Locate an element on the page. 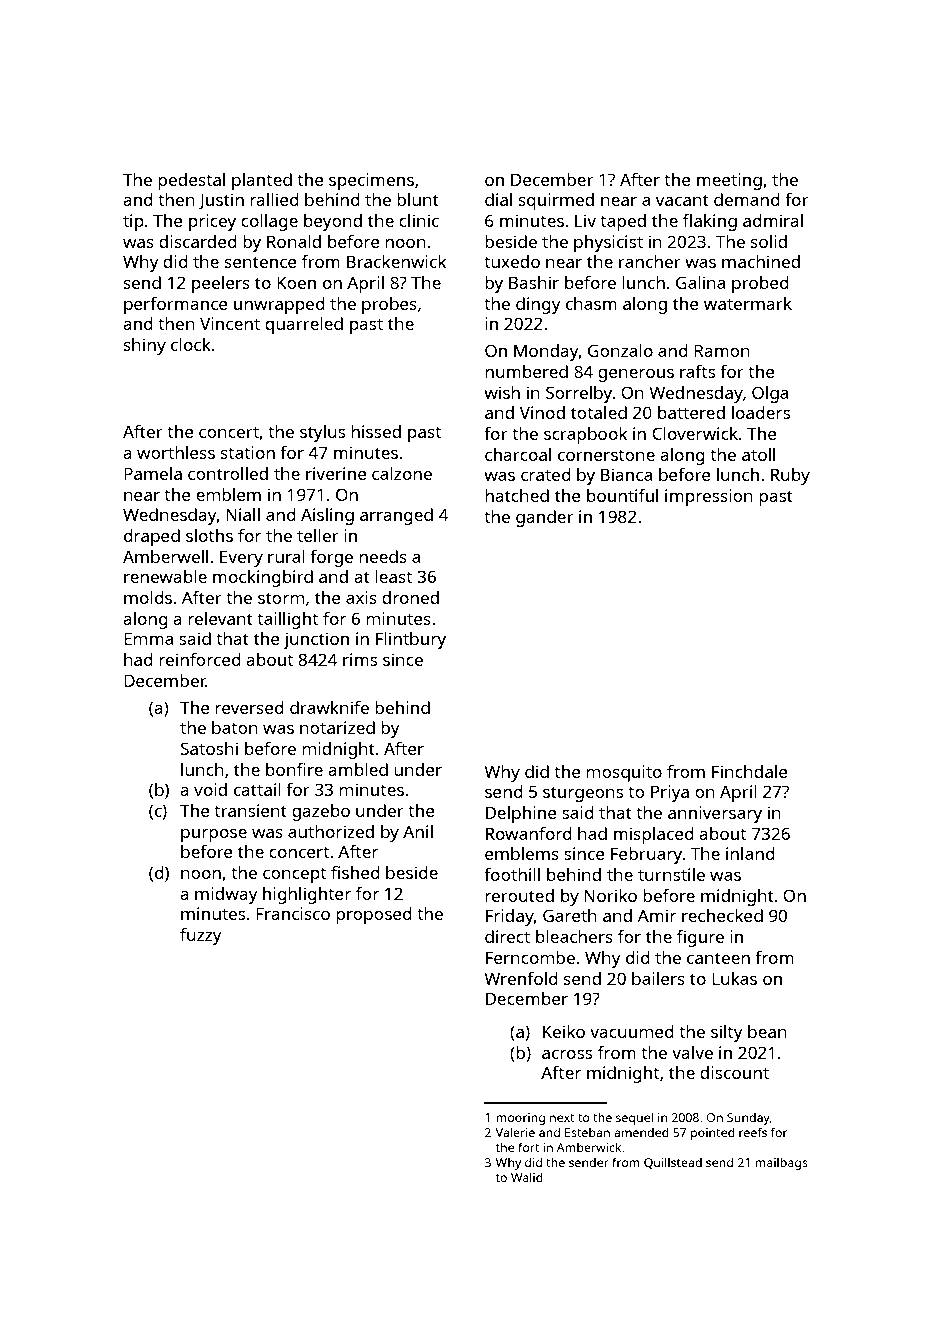 The height and width of the image is (1324, 933). hatched is located at coordinates (517, 495).
